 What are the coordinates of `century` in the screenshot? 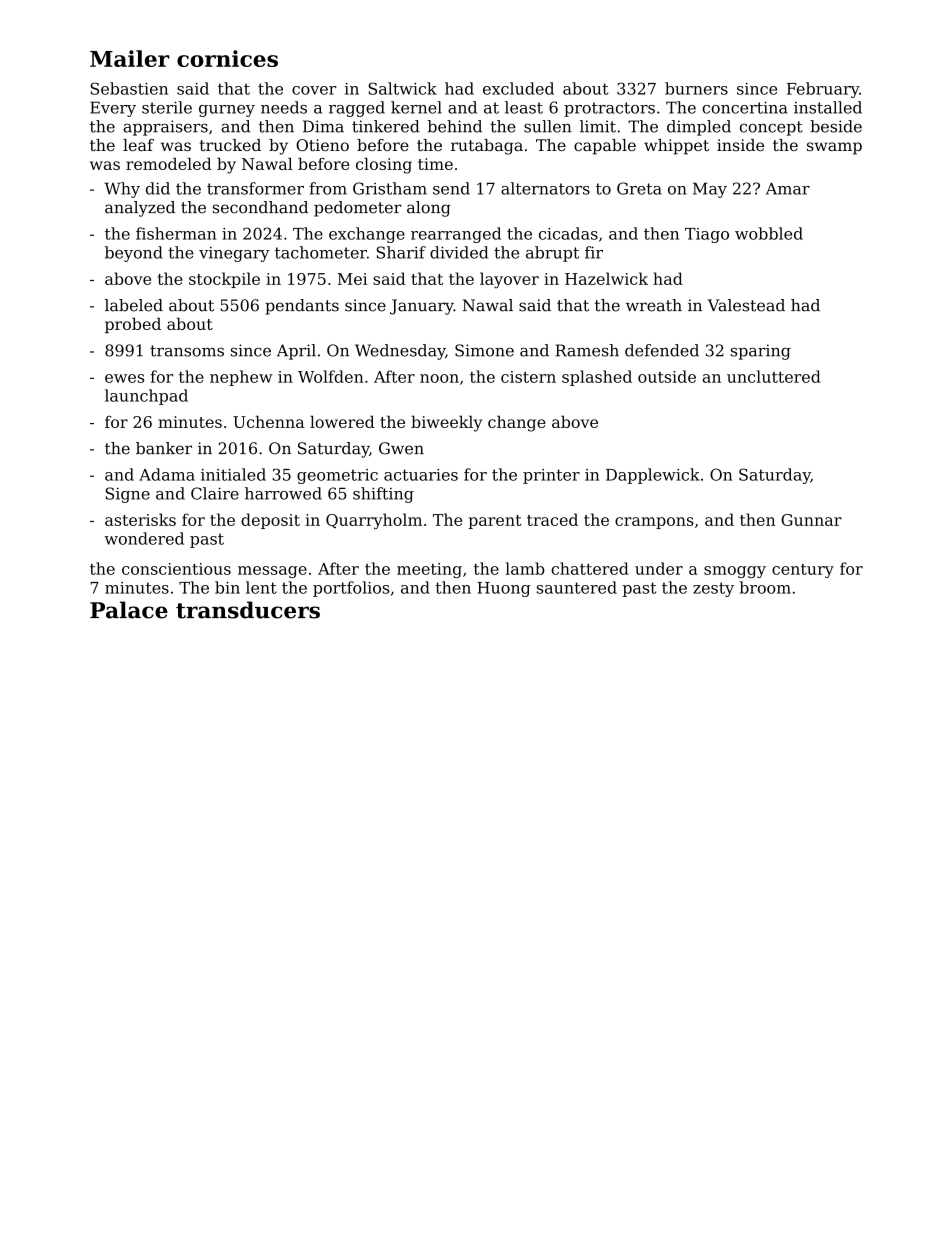 It's located at (803, 571).
